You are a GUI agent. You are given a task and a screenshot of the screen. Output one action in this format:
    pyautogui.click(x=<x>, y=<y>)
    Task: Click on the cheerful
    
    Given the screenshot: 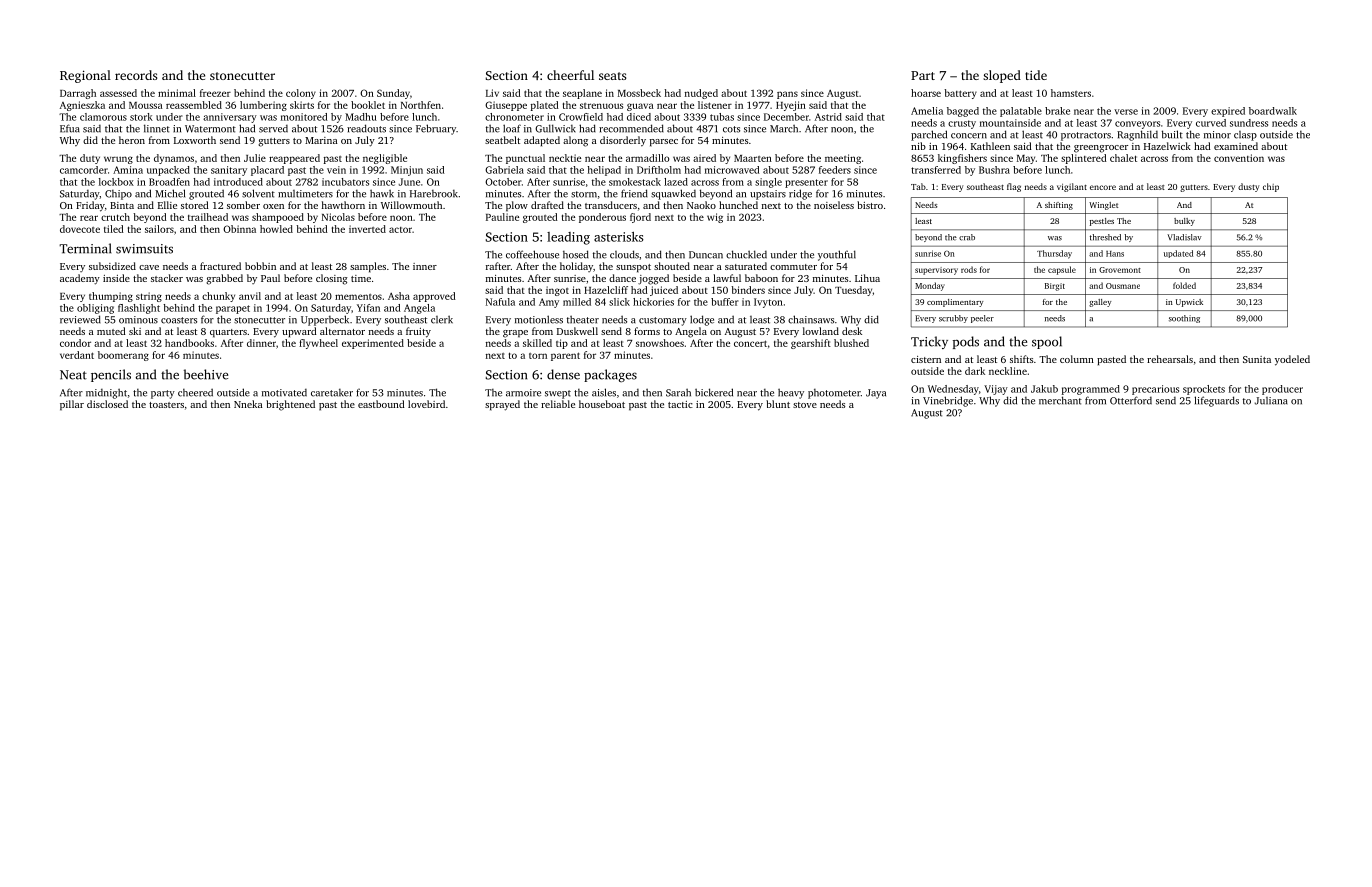 What is the action you would take?
    pyautogui.click(x=570, y=75)
